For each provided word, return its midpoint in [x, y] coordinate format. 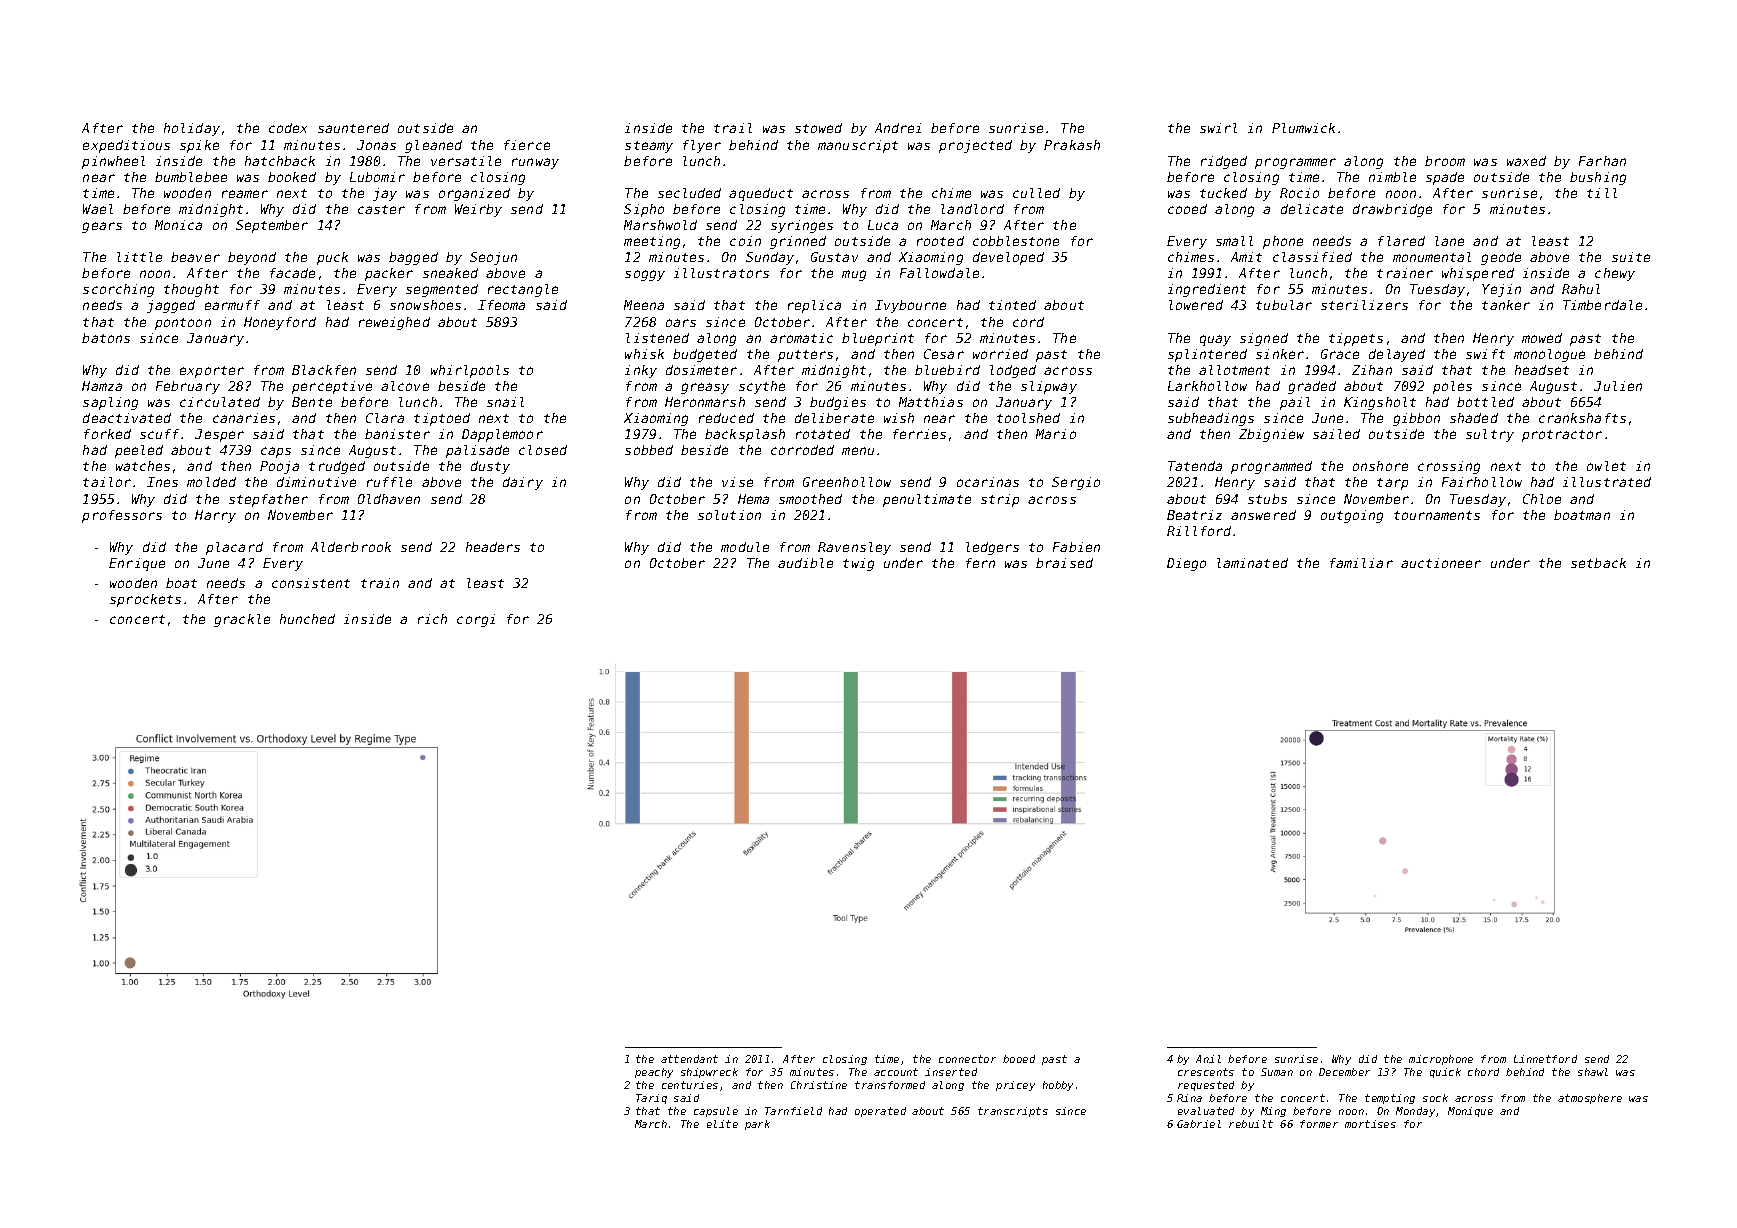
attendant [689, 1059]
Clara [385, 418]
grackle [242, 620]
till [1602, 193]
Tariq [651, 1099]
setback [1598, 563]
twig [858, 564]
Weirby [478, 210]
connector [967, 1059]
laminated [1252, 563]
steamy [649, 147]
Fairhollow [1482, 482]
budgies [838, 403]
